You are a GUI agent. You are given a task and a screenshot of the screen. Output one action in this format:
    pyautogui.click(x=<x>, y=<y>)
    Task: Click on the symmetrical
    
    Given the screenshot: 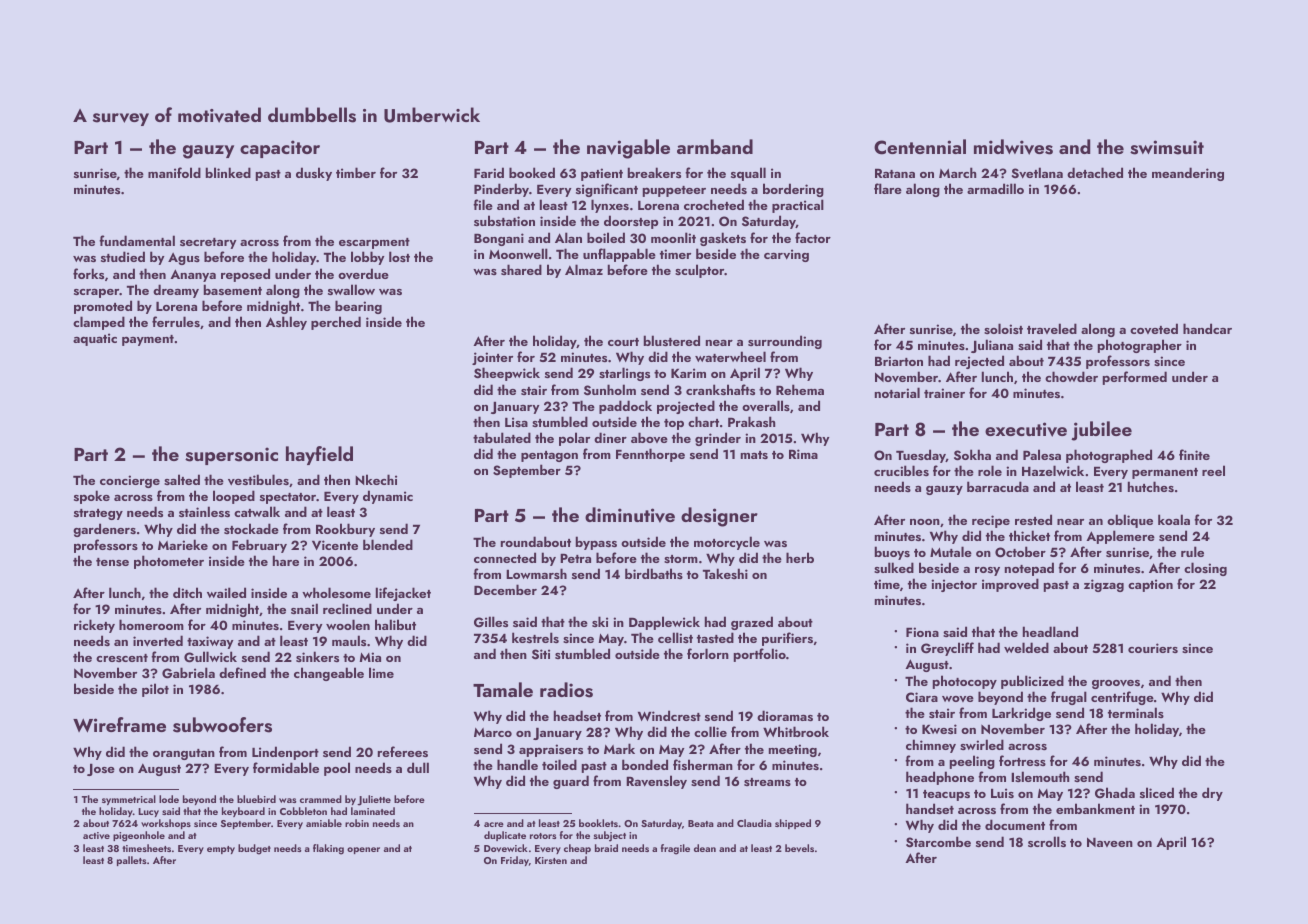 What is the action you would take?
    pyautogui.click(x=129, y=800)
